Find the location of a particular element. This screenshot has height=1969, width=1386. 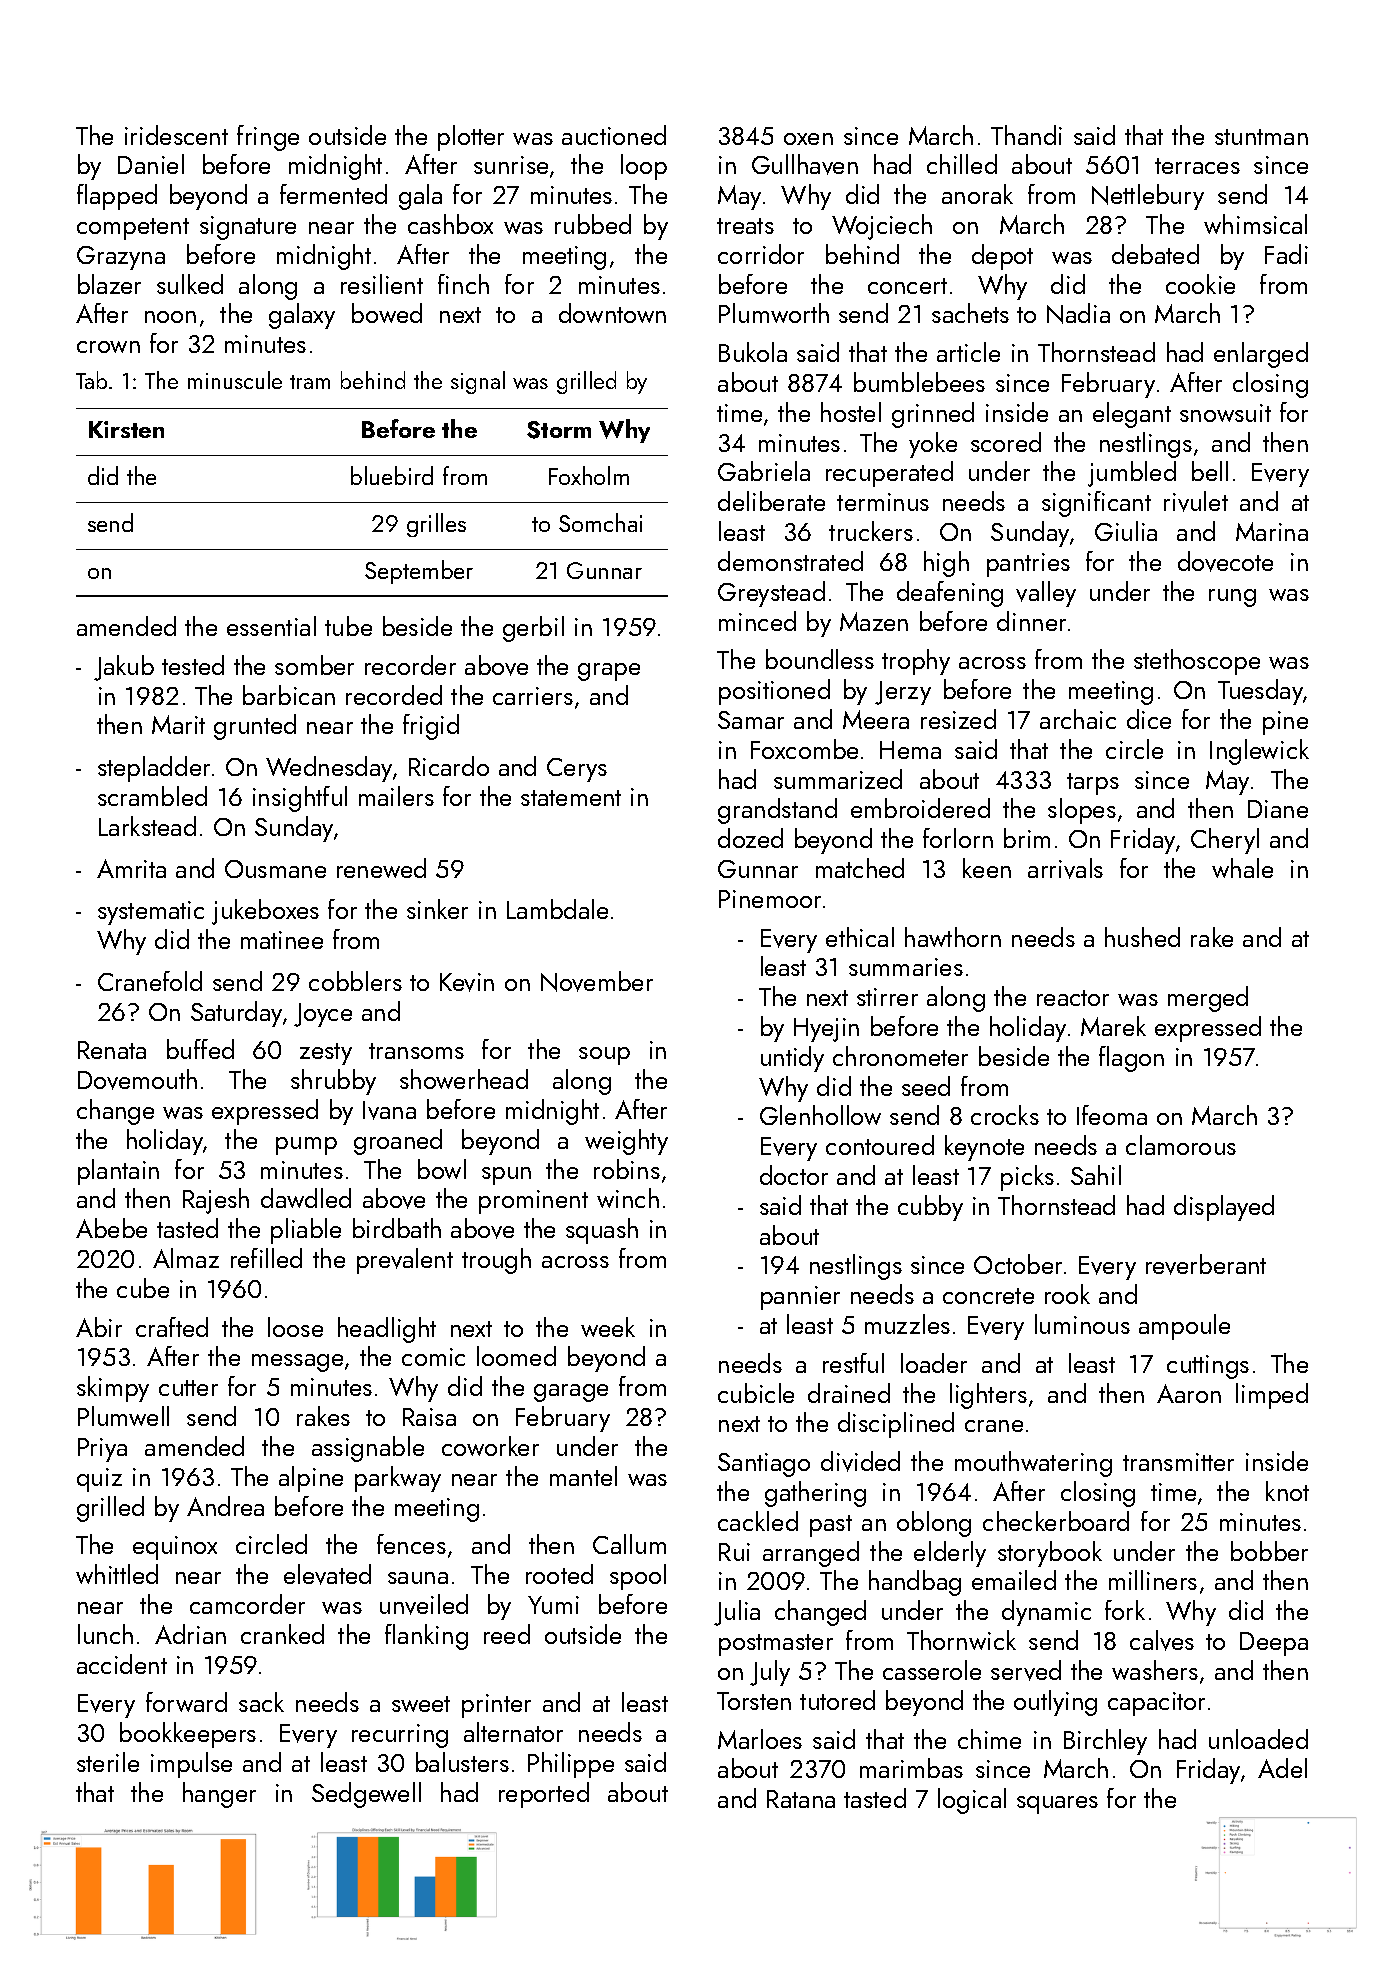

stuntman is located at coordinates (1261, 137).
